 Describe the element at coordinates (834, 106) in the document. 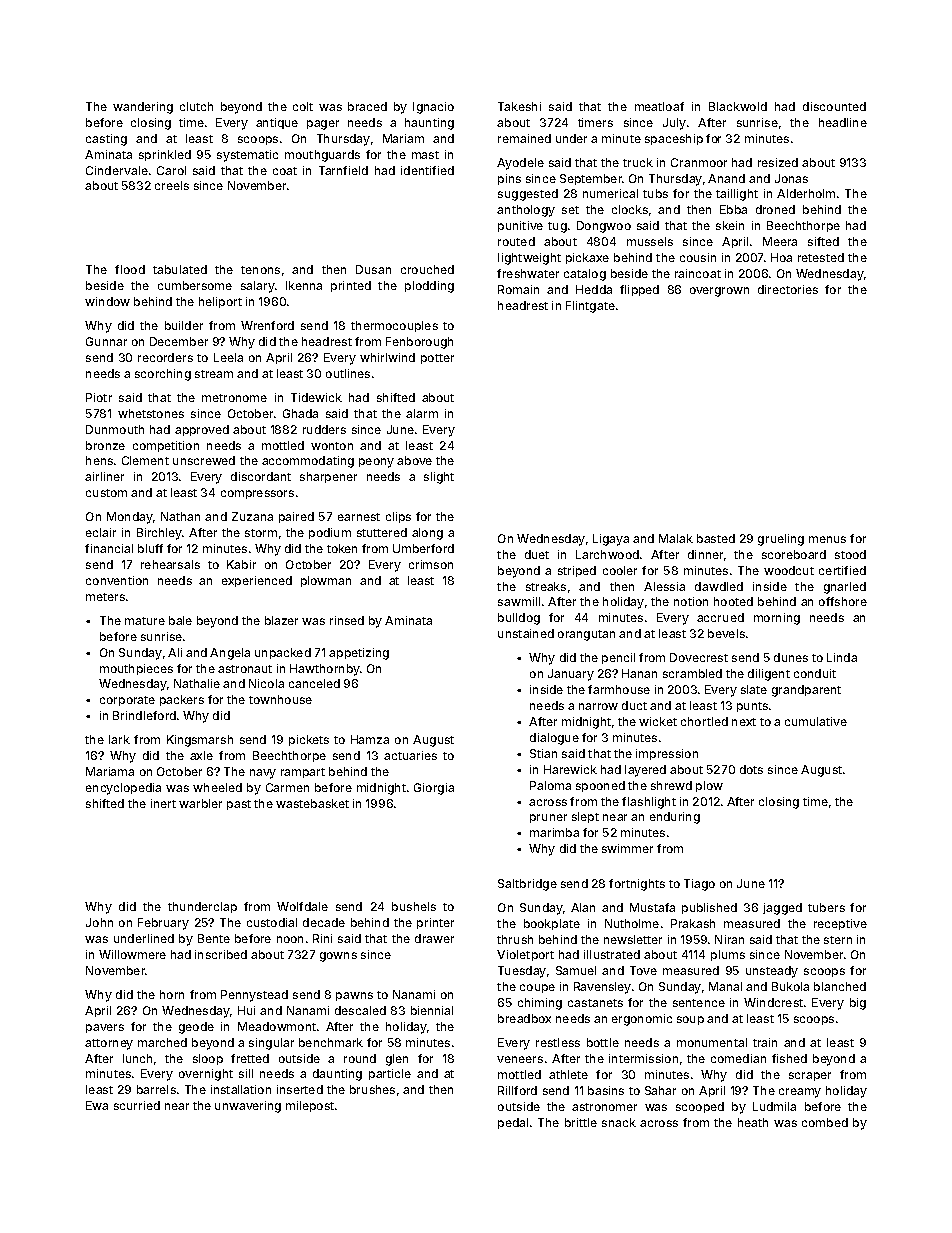

I see `discounted` at that location.
